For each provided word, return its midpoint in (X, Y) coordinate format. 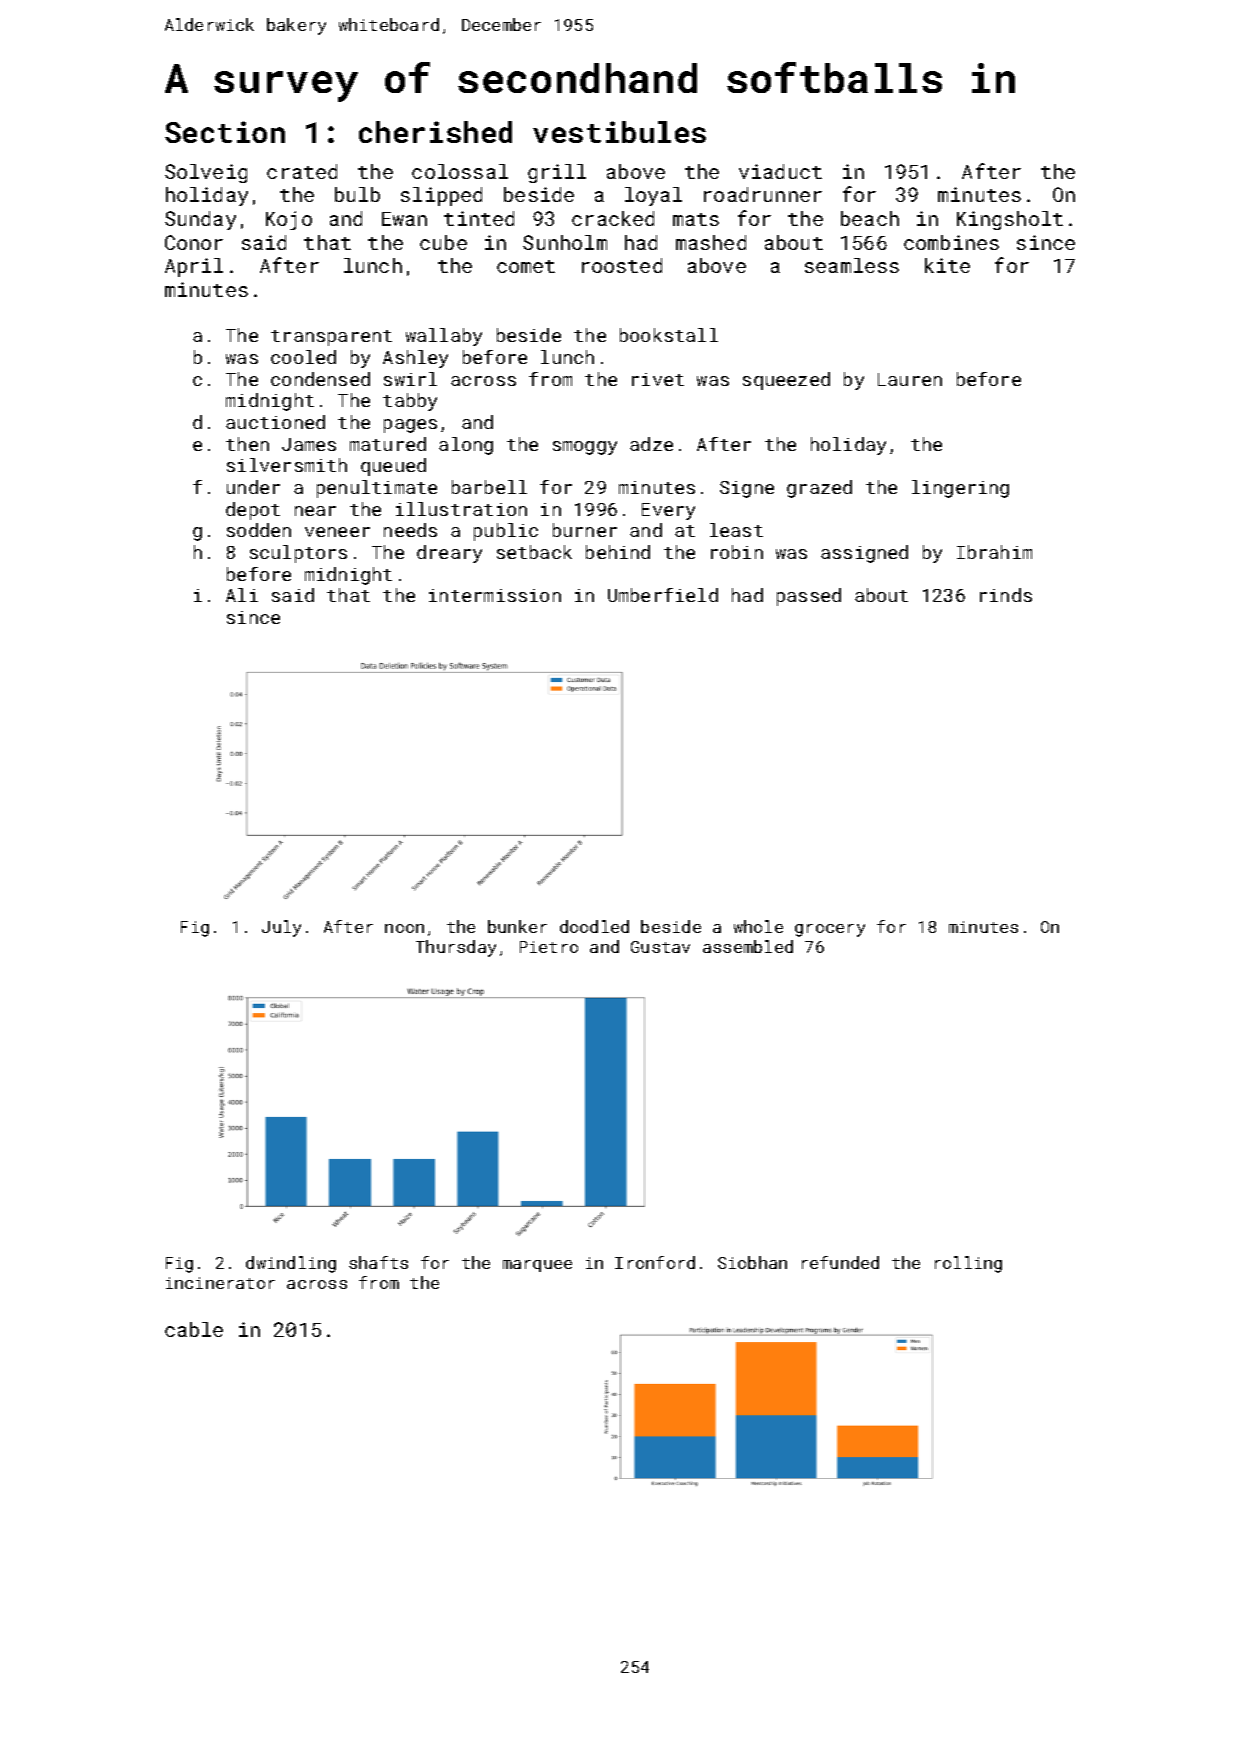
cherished (435, 132)
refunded (840, 1262)
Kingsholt (1010, 220)
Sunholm (565, 242)
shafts (378, 1262)
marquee (537, 1266)
